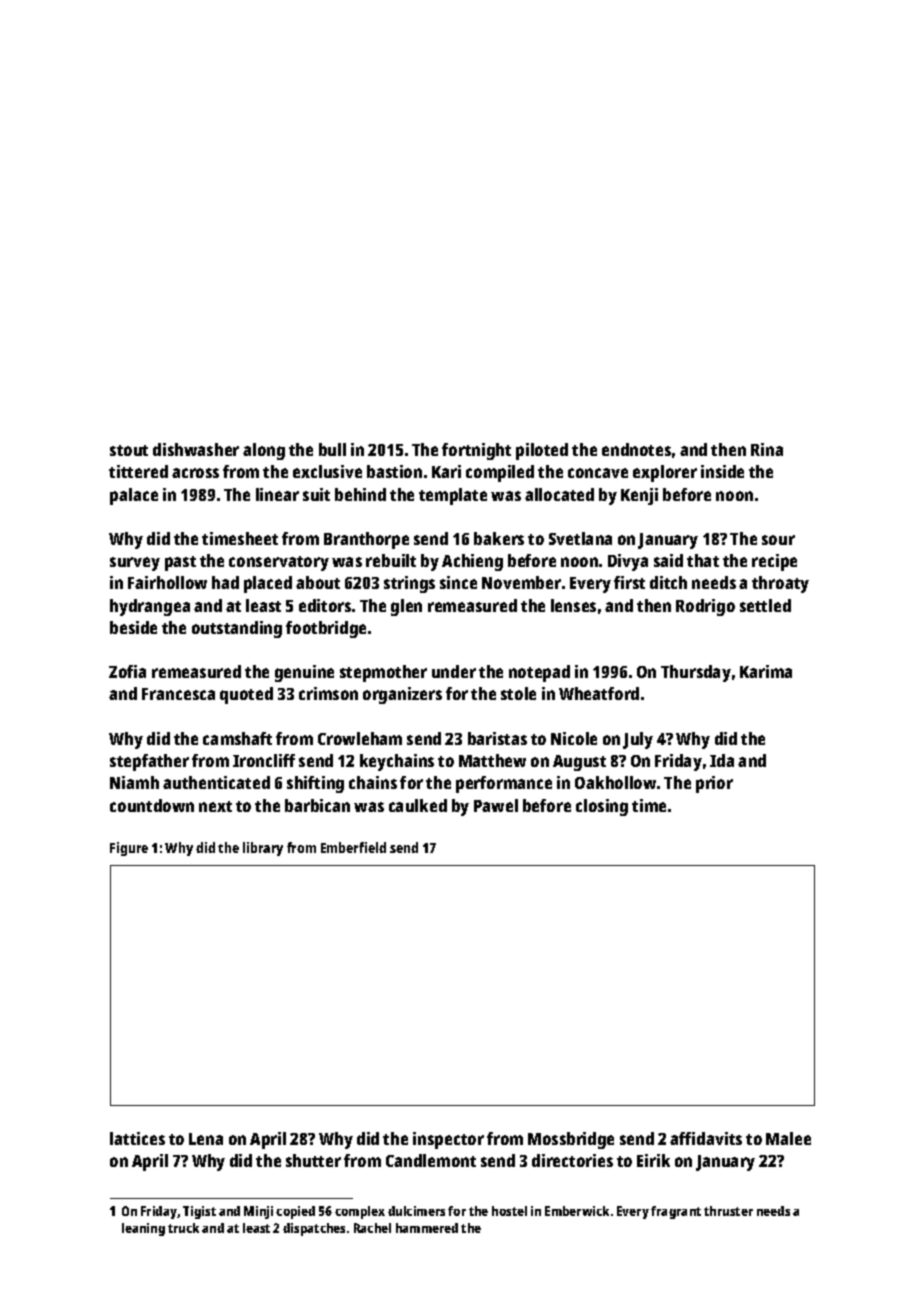  What do you see at coordinates (571, 1140) in the document?
I see `Mossbridge` at bounding box center [571, 1140].
